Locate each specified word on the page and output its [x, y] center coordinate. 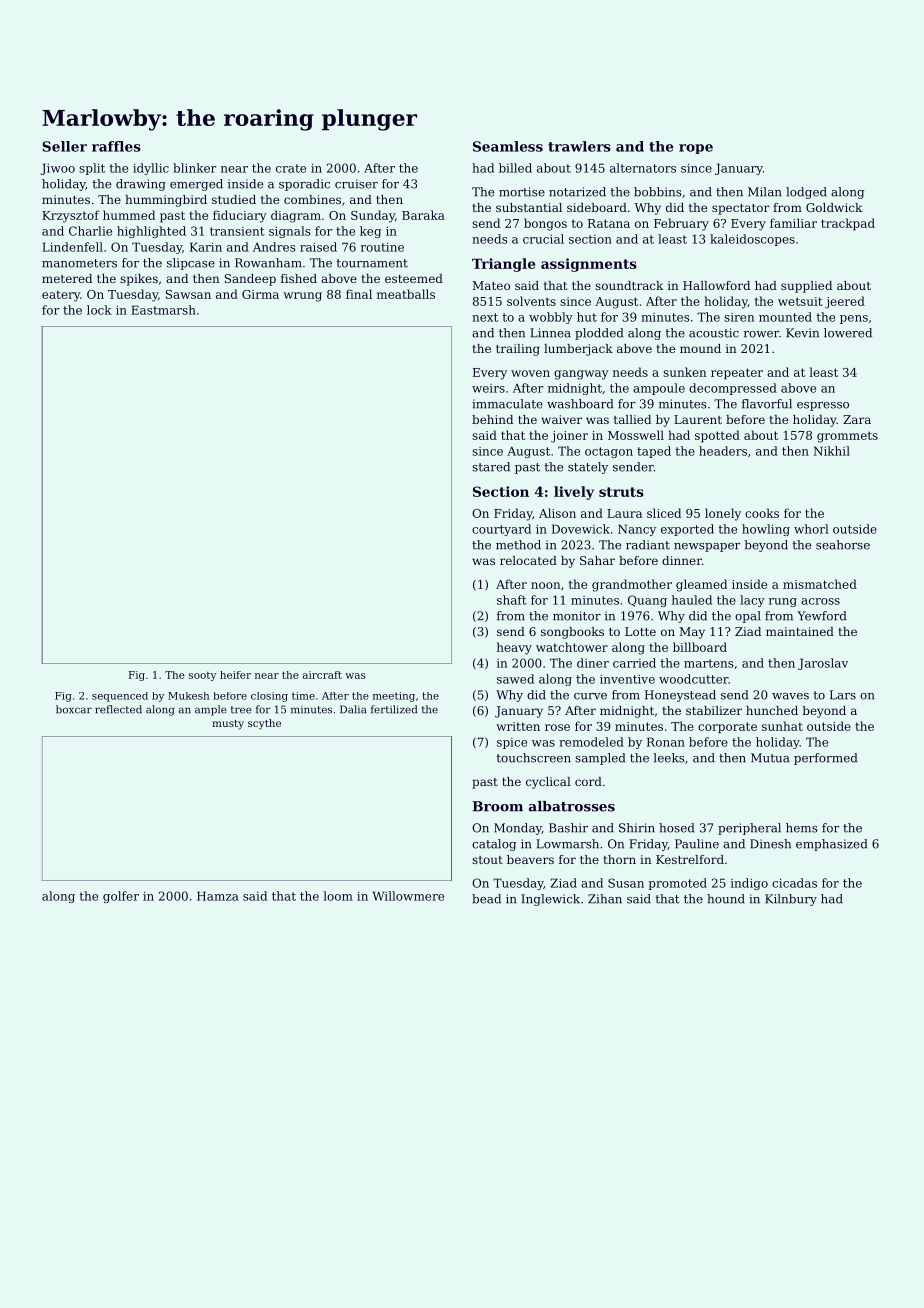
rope [696, 149]
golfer [121, 897]
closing [269, 697]
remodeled [591, 742]
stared [491, 467]
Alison [557, 513]
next [485, 317]
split [92, 169]
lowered [848, 333]
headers [723, 451]
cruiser [356, 184]
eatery [61, 296]
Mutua [770, 758]
